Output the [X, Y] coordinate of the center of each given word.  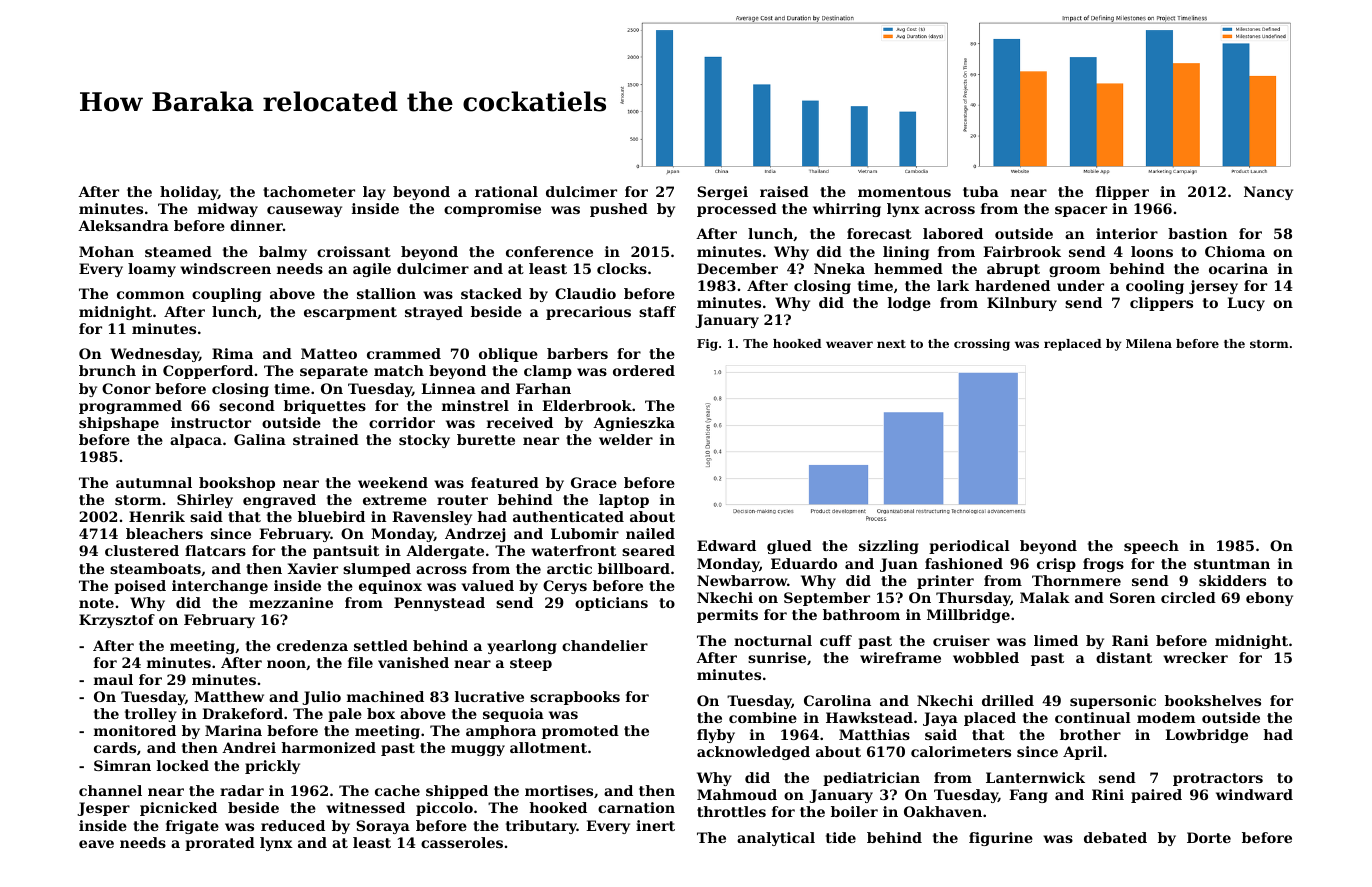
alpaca [196, 441]
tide [841, 837]
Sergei [722, 193]
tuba [981, 191]
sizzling [889, 547]
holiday [189, 193]
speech [1151, 547]
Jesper [103, 809]
